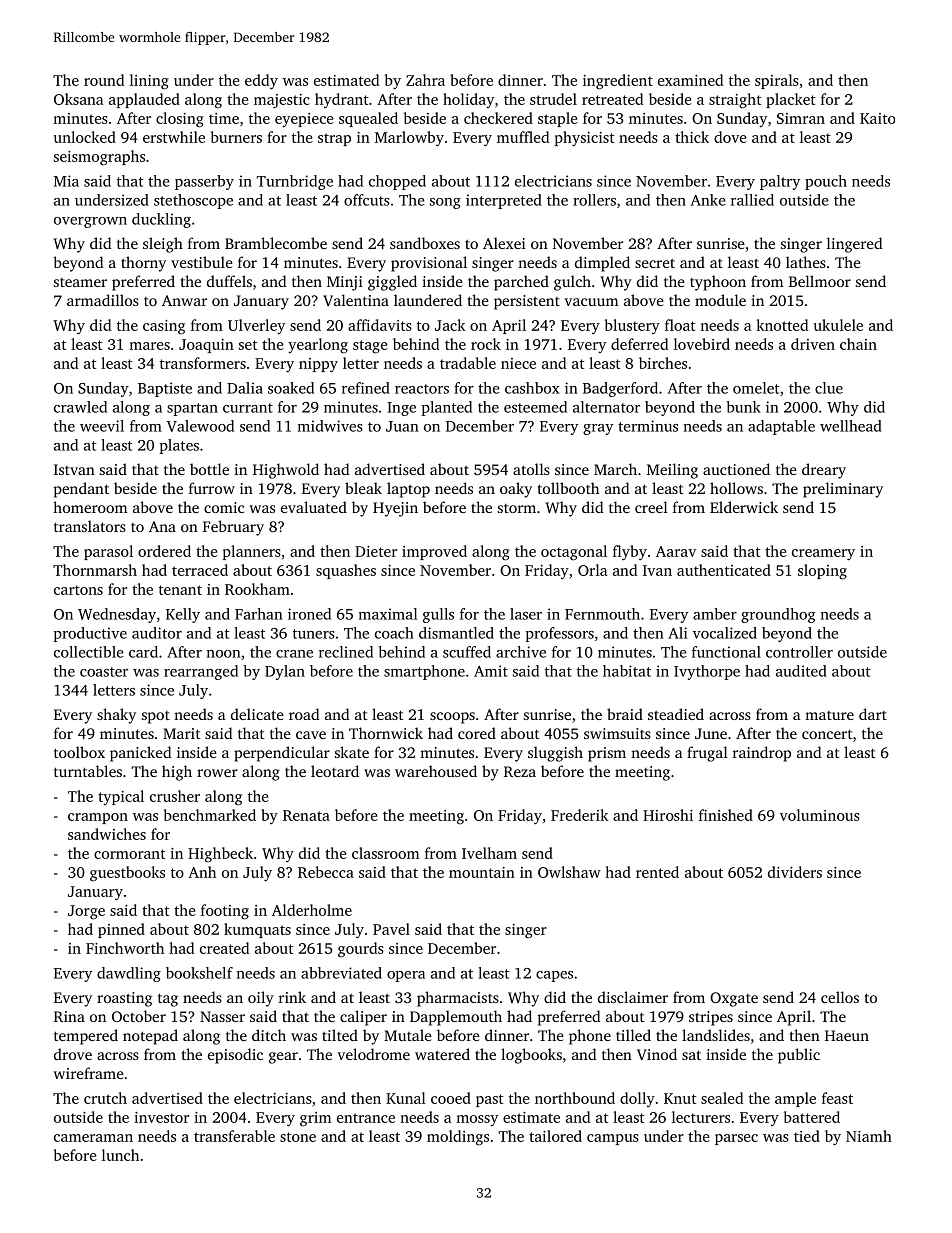  I want to click on creamery, so click(823, 555).
